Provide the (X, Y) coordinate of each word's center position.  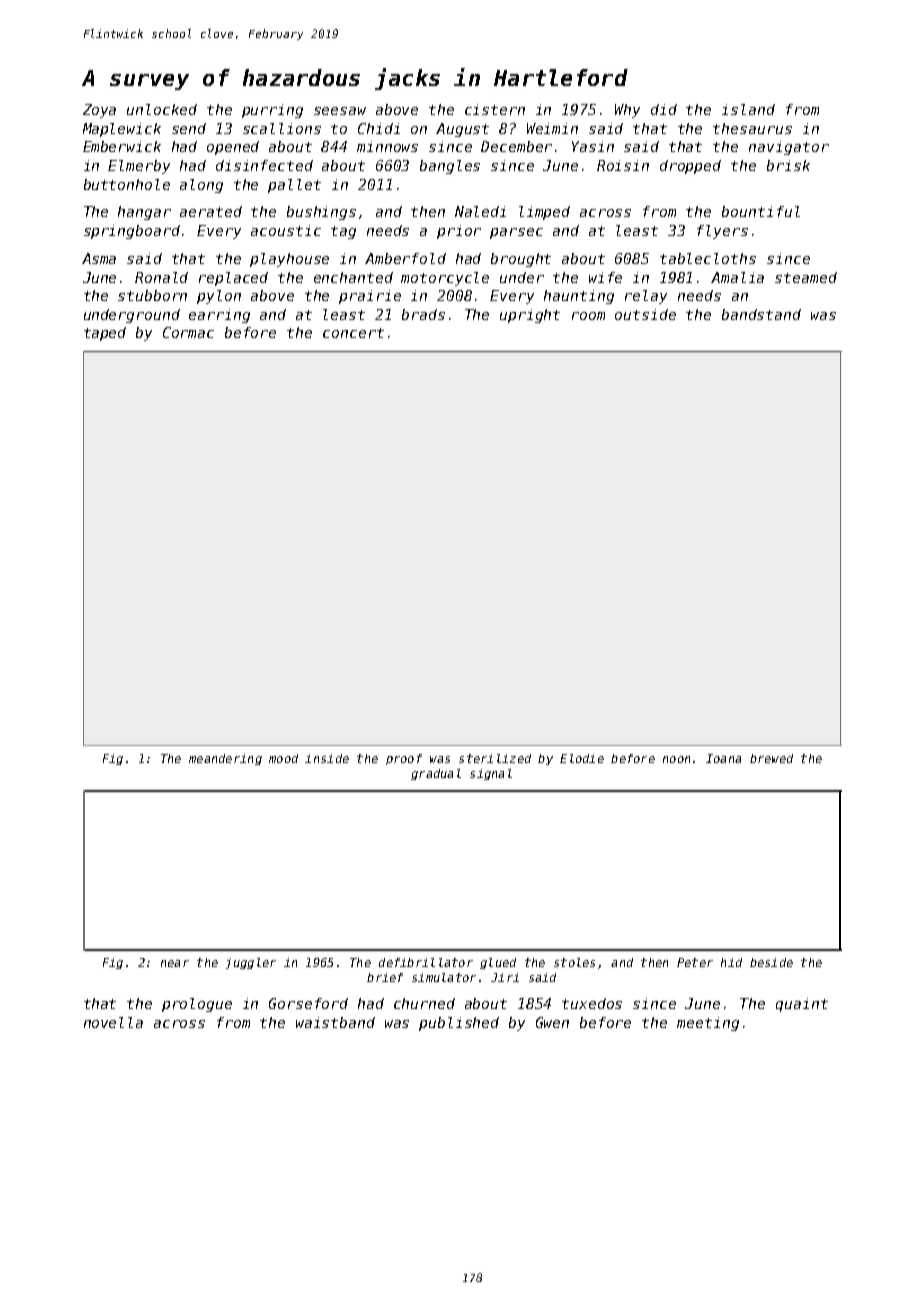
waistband (335, 1022)
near (175, 963)
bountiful (761, 211)
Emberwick (122, 146)
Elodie (582, 758)
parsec (516, 233)
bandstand (761, 314)
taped (105, 334)
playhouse (289, 260)
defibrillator (426, 962)
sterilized (495, 758)
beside (771, 962)
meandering (225, 759)
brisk (788, 165)
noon (676, 759)
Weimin (552, 128)
